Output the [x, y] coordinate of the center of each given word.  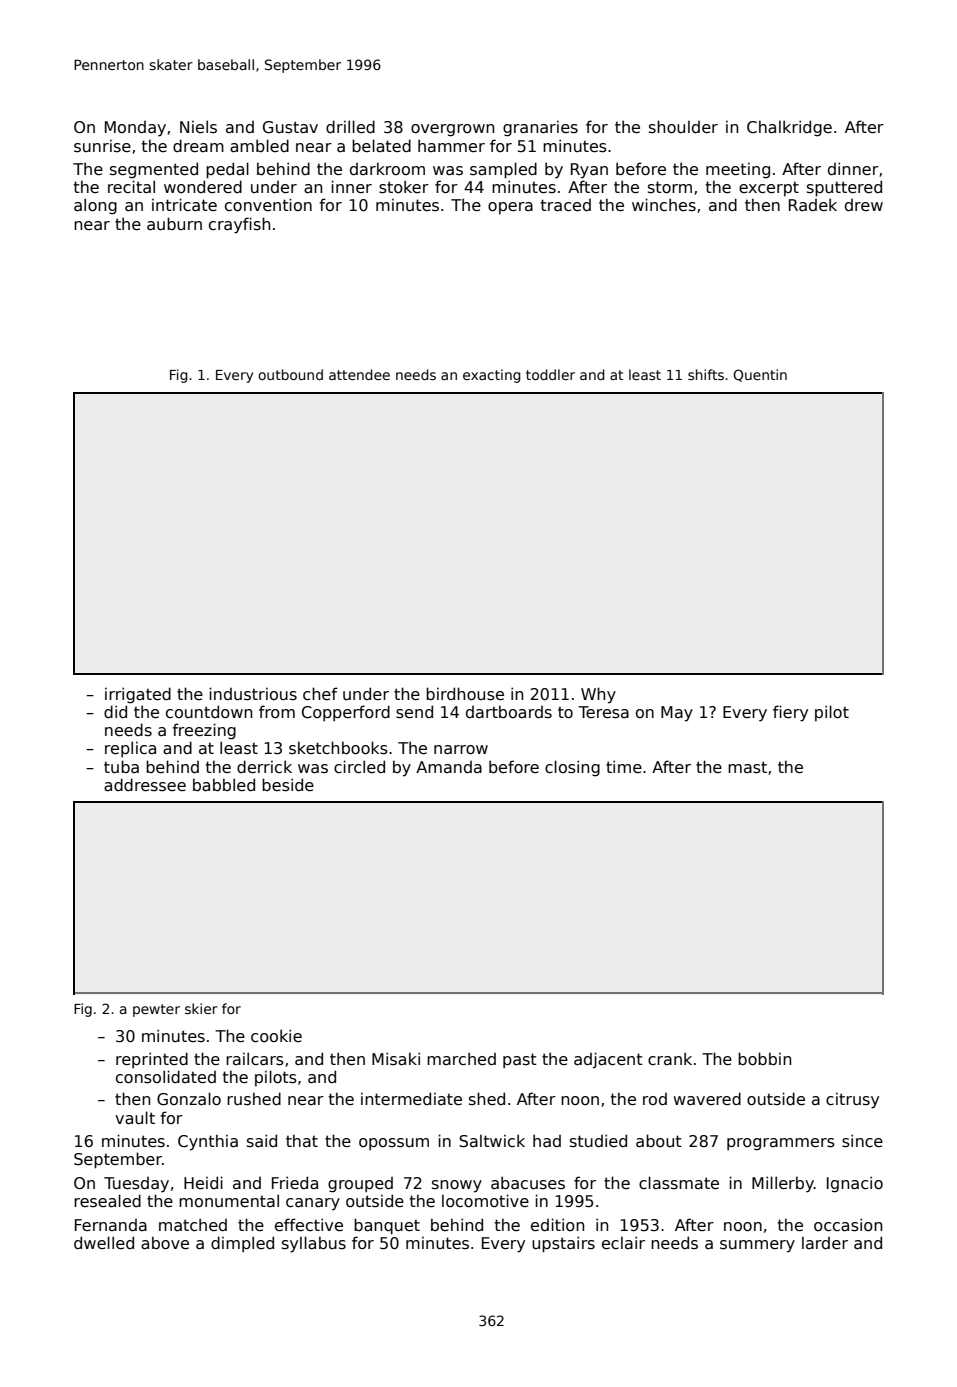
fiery [790, 713]
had [547, 1140]
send [414, 712]
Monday [135, 129]
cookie [276, 1035]
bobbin [764, 1059]
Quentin [760, 375]
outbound [290, 374]
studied [598, 1140]
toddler [550, 374]
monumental [229, 1200]
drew [864, 205]
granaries [540, 128]
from [277, 711]
